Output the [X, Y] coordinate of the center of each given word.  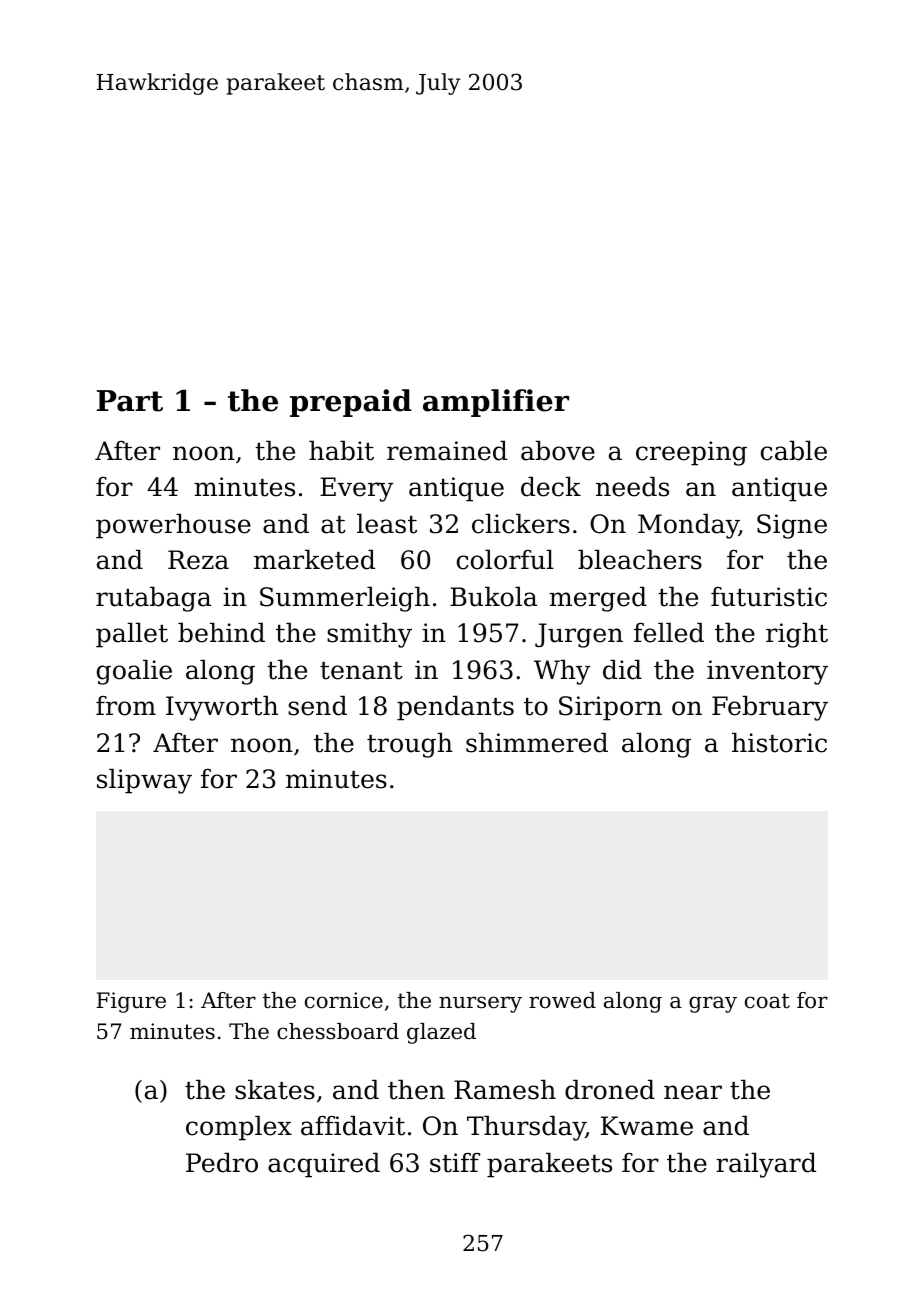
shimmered [537, 742]
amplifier [496, 403]
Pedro [222, 1162]
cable [794, 450]
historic [779, 742]
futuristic [769, 597]
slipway [144, 781]
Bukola [493, 596]
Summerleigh [345, 599]
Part [130, 401]
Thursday [526, 1128]
